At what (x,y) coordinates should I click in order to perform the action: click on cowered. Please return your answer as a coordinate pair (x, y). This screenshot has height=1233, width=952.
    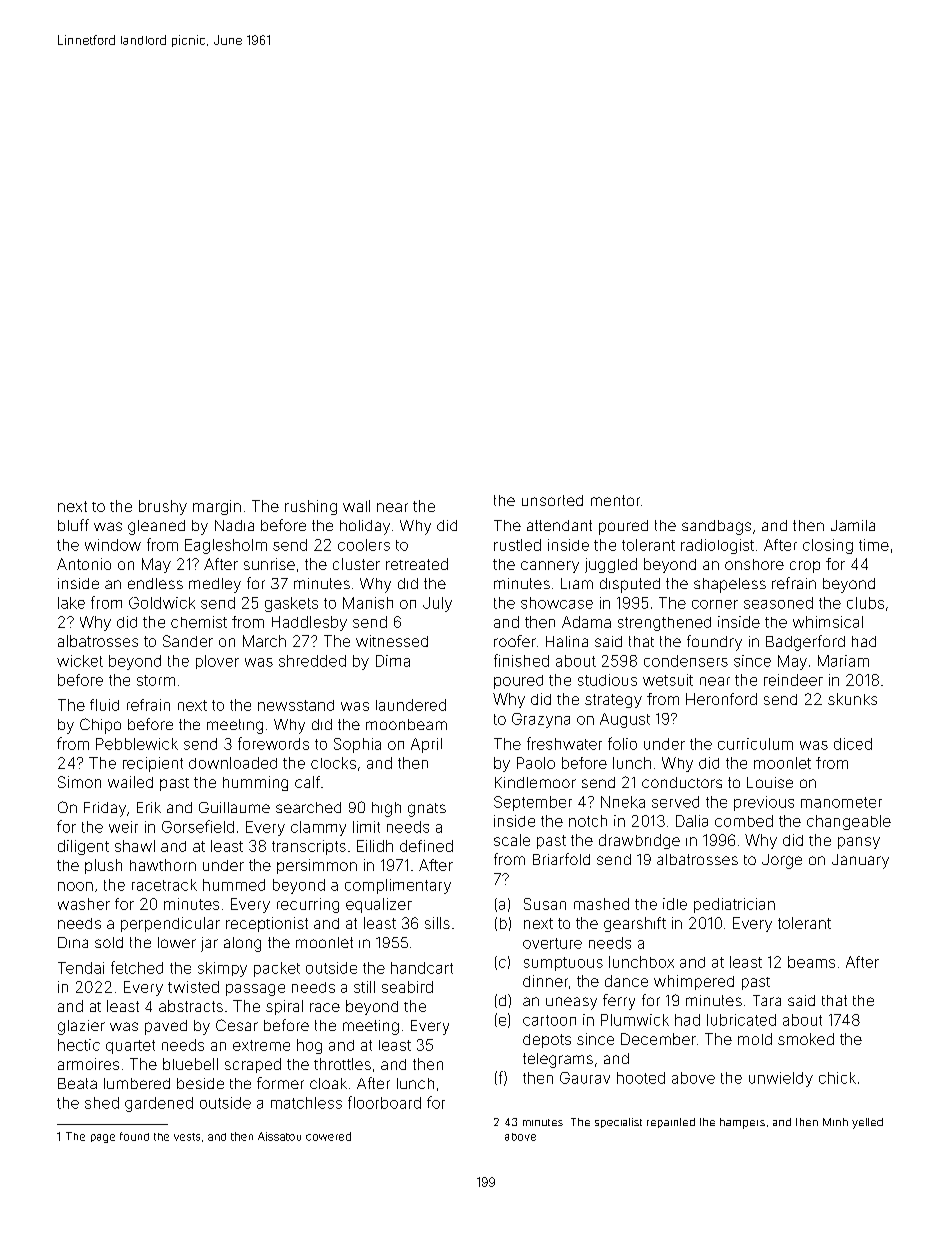
    Looking at the image, I should click on (328, 1136).
